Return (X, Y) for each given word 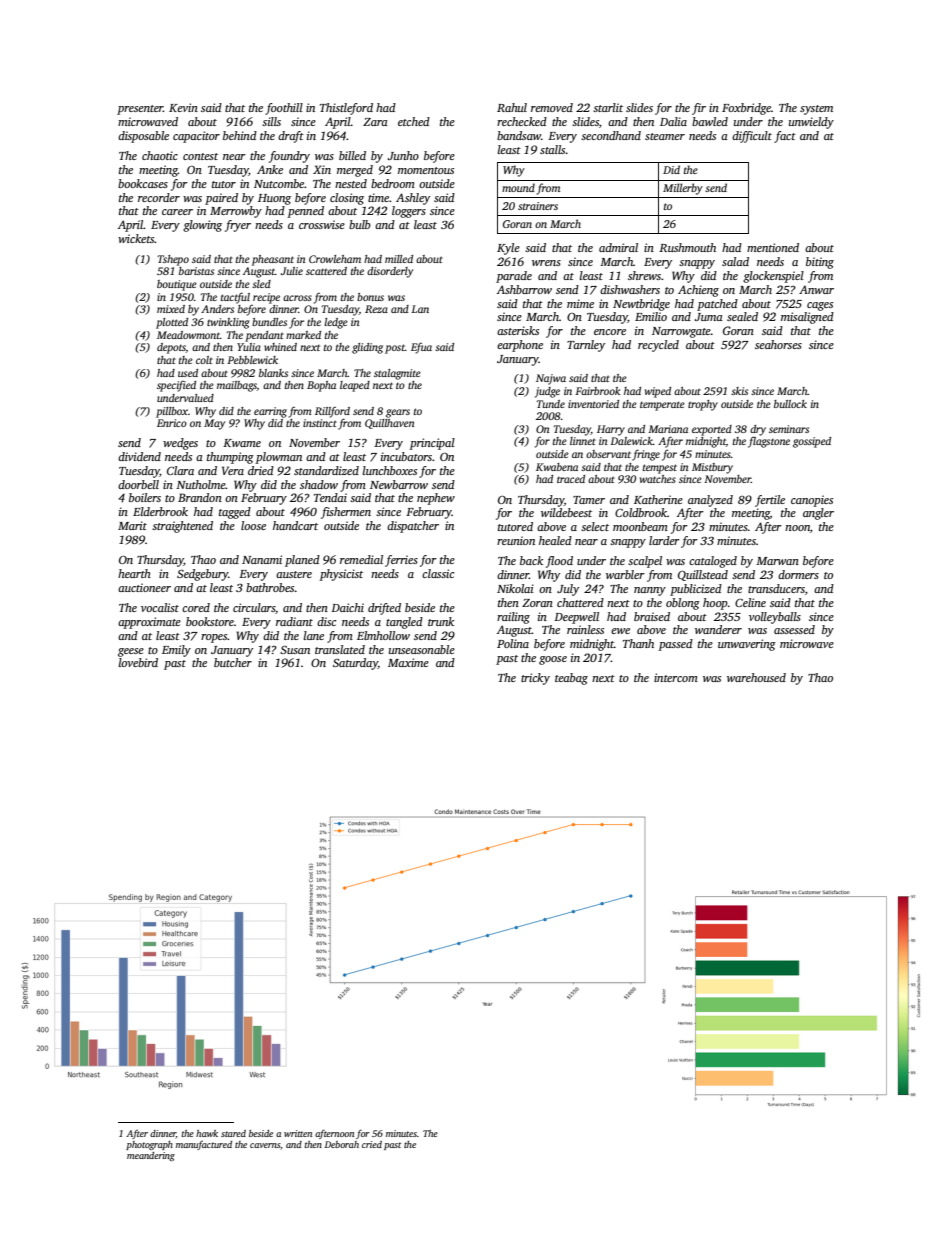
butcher (233, 662)
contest (200, 156)
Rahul (512, 107)
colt (204, 360)
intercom (676, 677)
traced (571, 479)
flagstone (769, 442)
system (816, 110)
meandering (151, 1156)
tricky (535, 679)
